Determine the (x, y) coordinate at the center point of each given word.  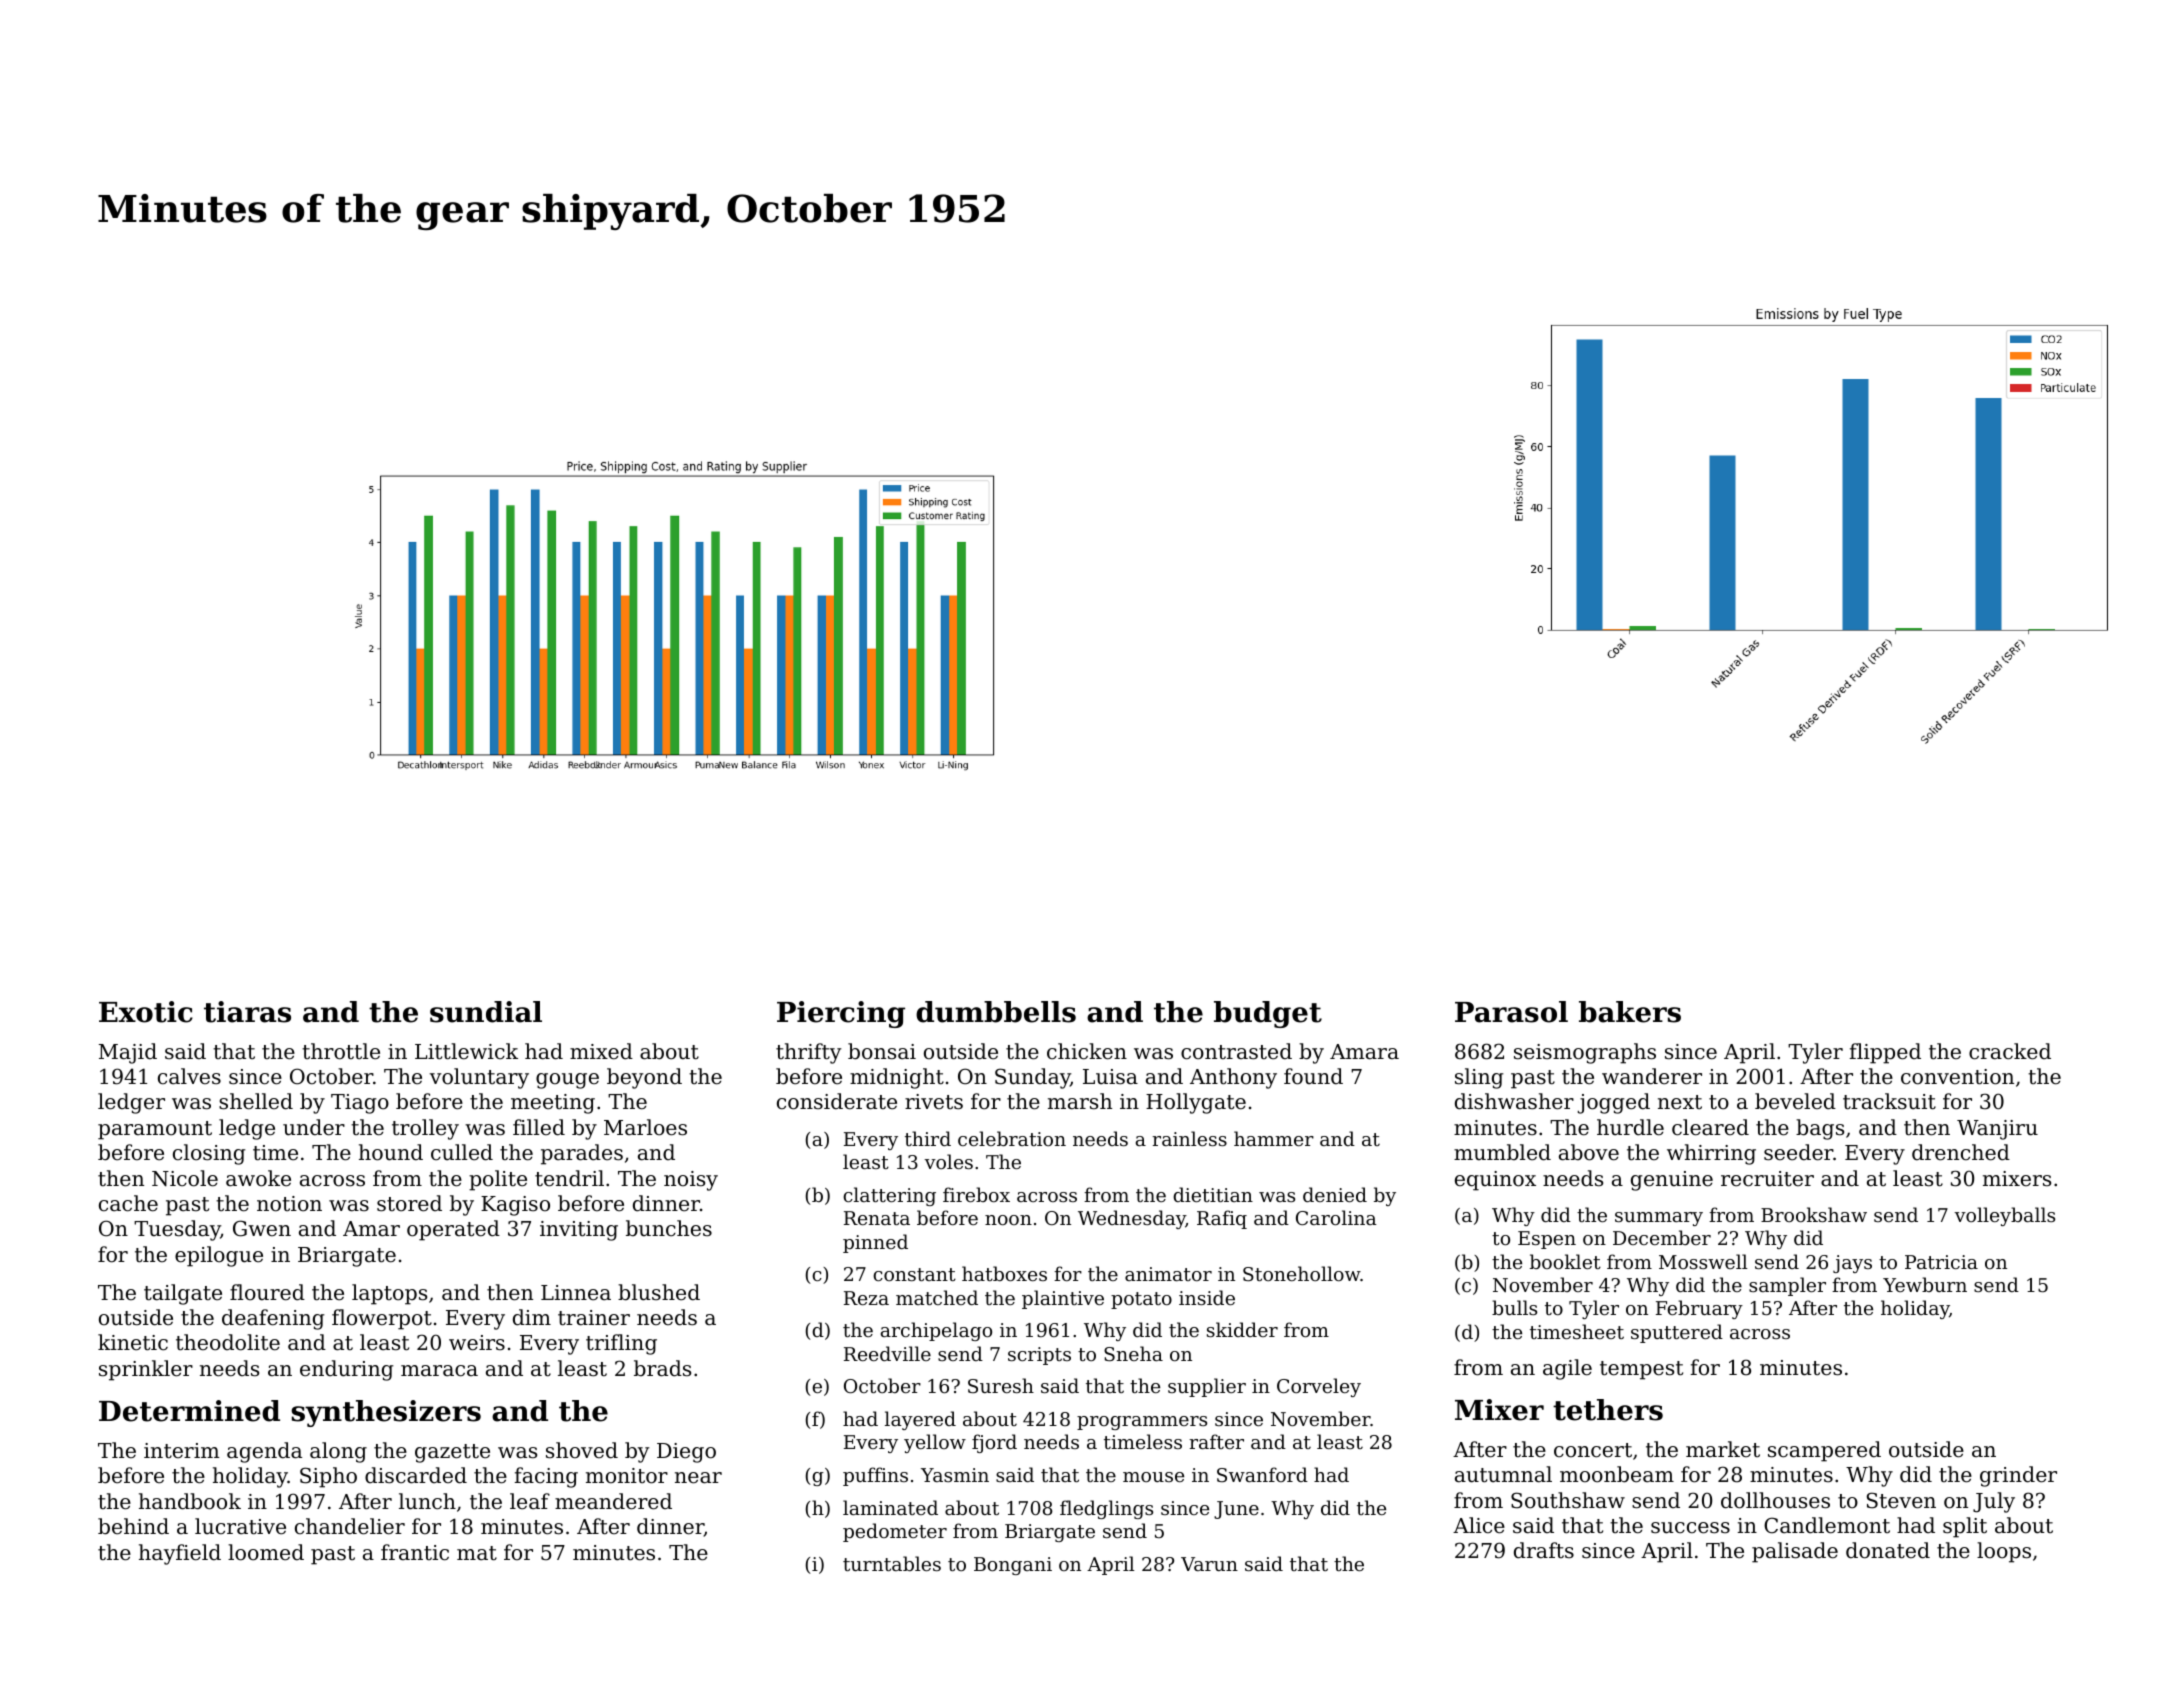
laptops (389, 1294)
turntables (892, 1563)
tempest (1641, 1370)
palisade (1795, 1552)
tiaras (247, 1012)
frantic (415, 1552)
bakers (1630, 1012)
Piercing (841, 1014)
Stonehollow (1301, 1273)
